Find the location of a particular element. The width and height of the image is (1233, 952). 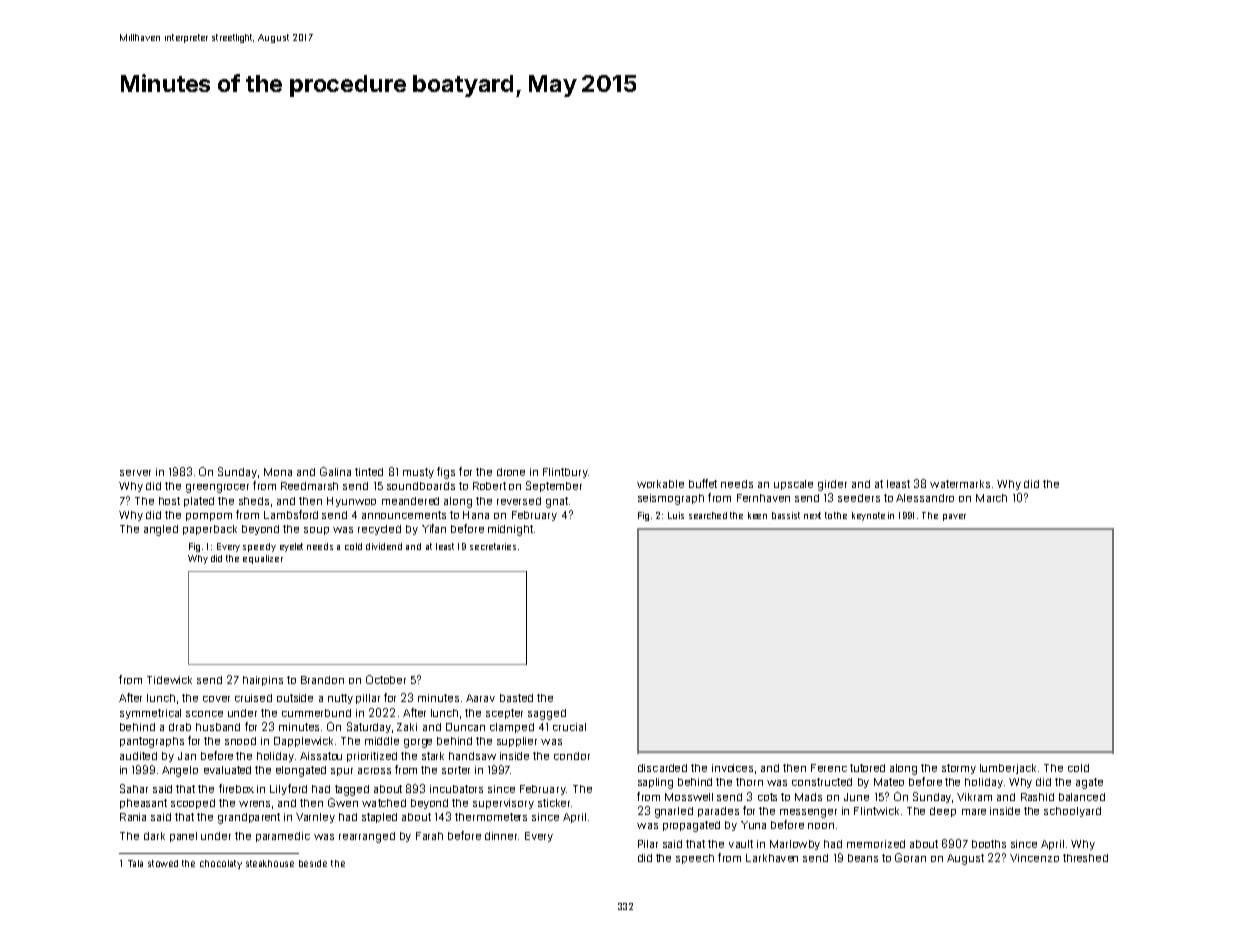

sagged is located at coordinates (547, 714).
